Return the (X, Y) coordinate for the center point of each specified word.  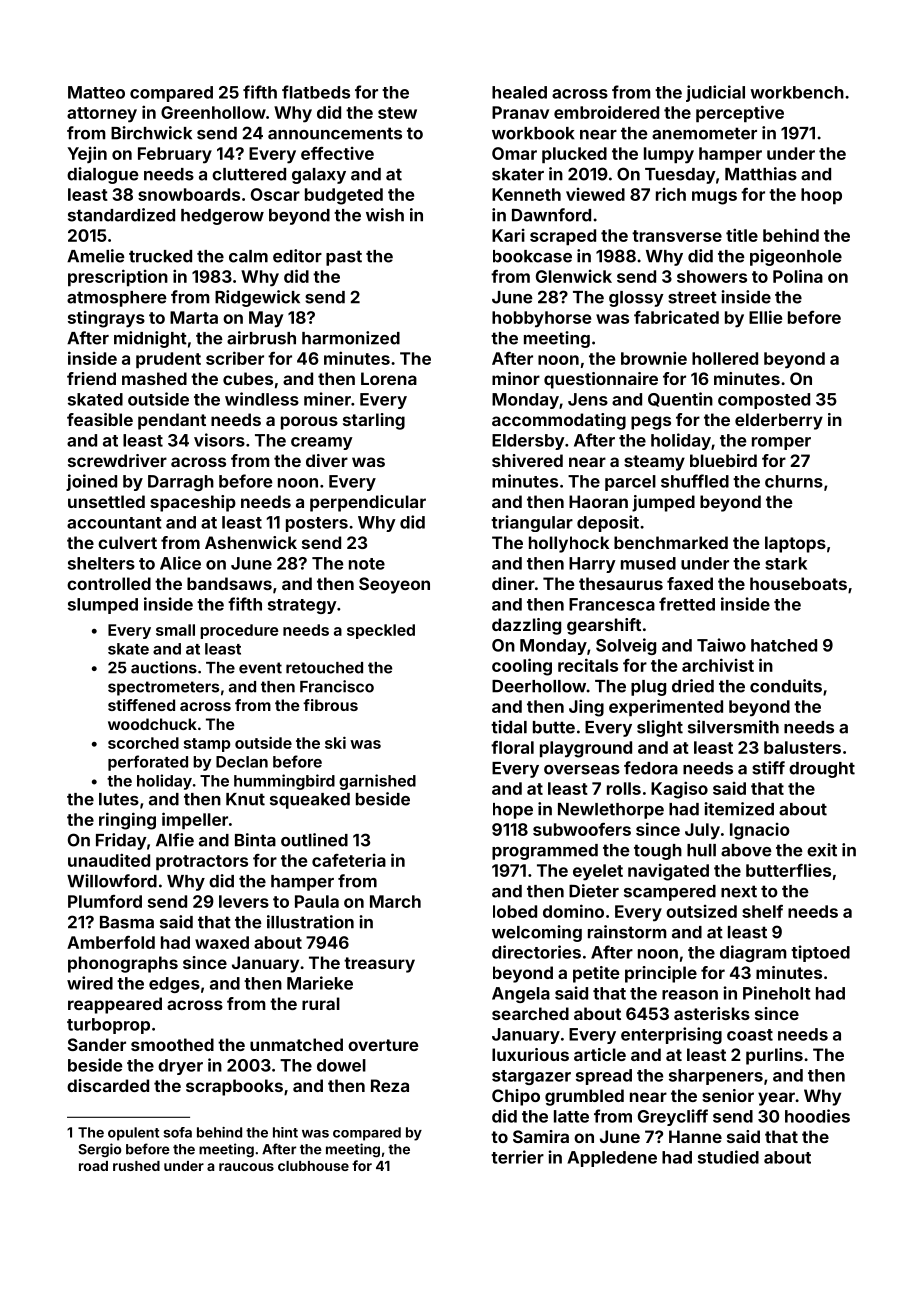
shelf (762, 911)
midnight (150, 339)
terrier (517, 1157)
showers (712, 276)
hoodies (817, 1116)
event (260, 668)
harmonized (351, 338)
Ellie (765, 317)
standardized (121, 215)
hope (513, 811)
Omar (514, 153)
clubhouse (313, 1166)
